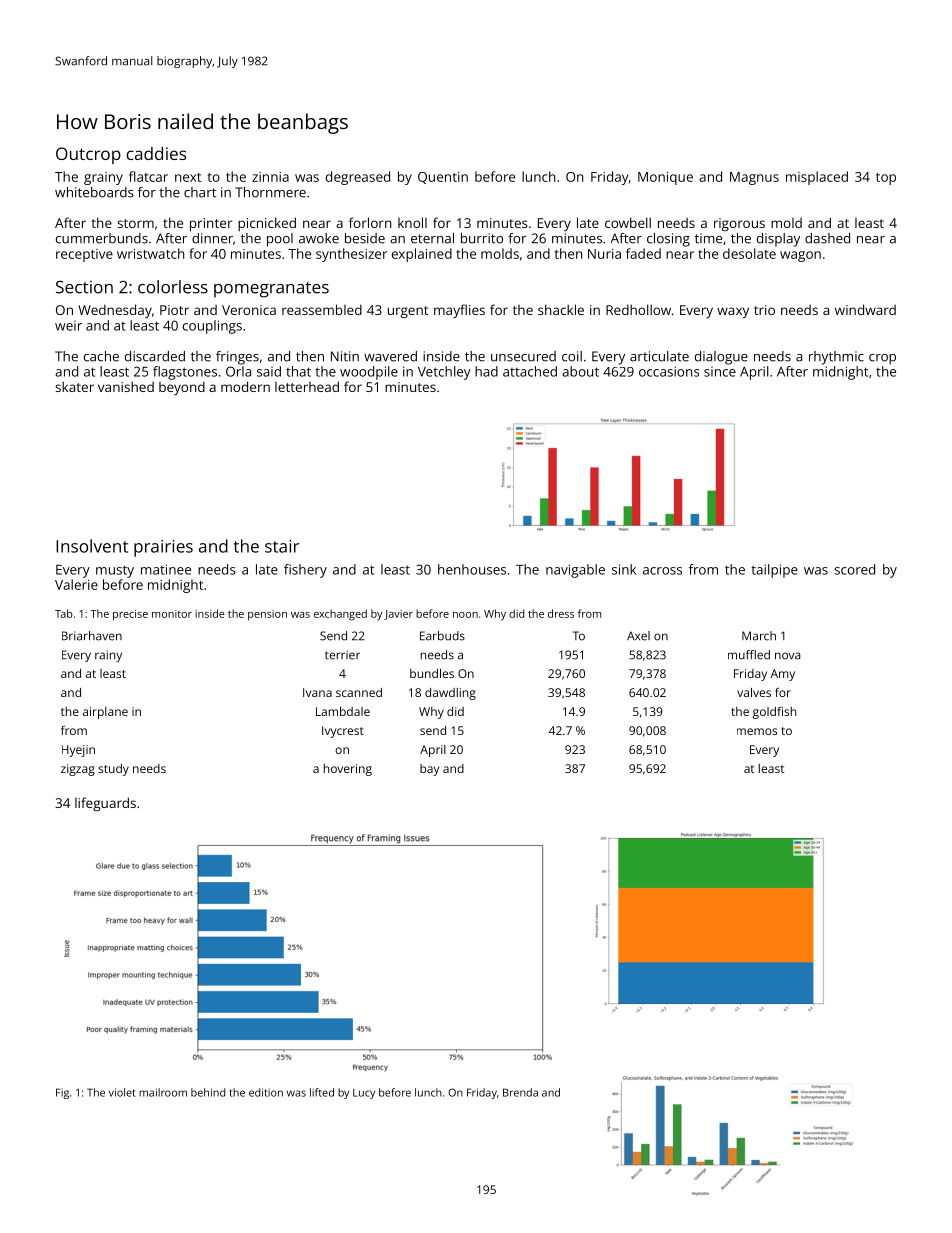  I want to click on caddies, so click(156, 153).
